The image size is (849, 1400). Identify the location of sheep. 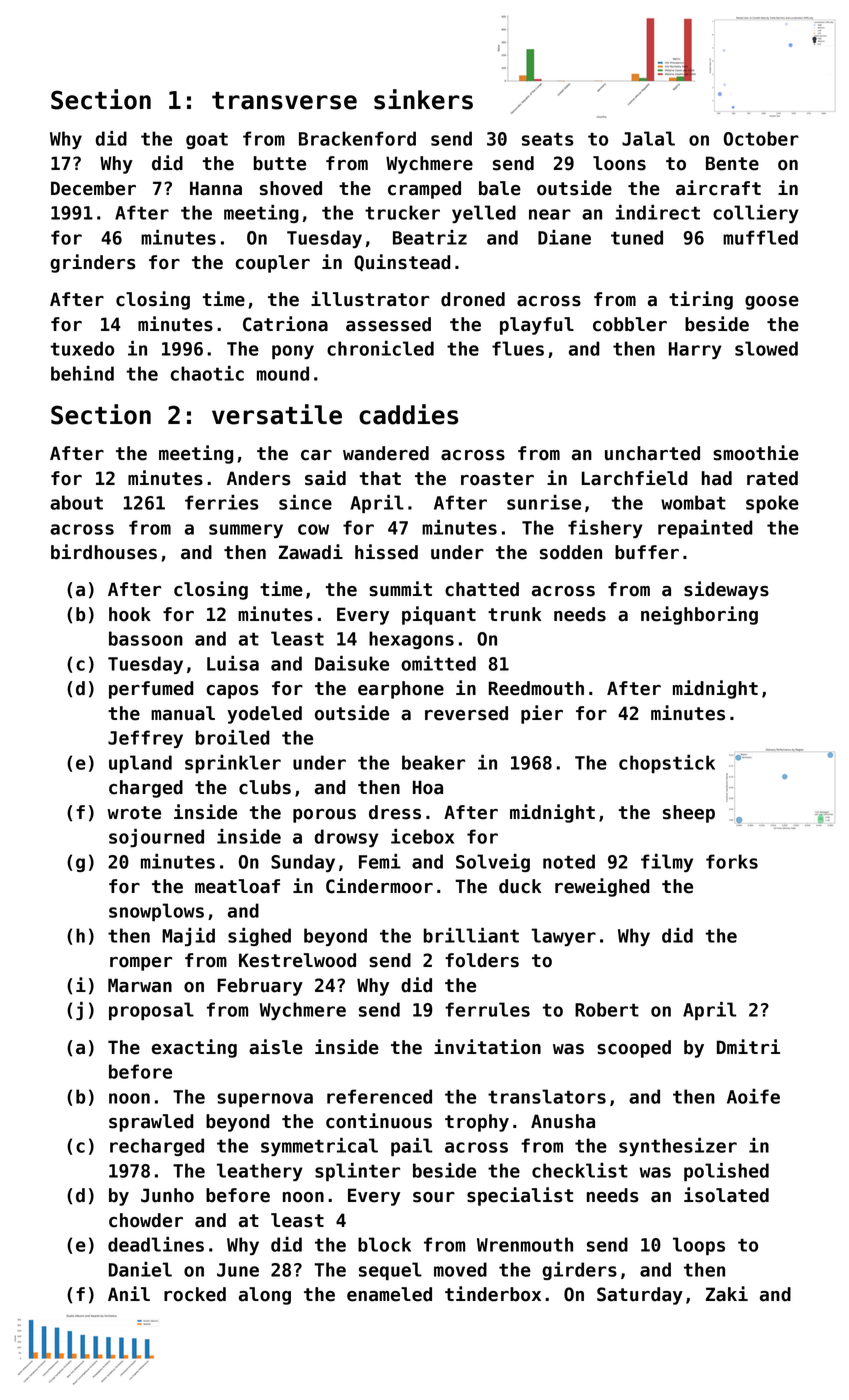
(689, 814).
